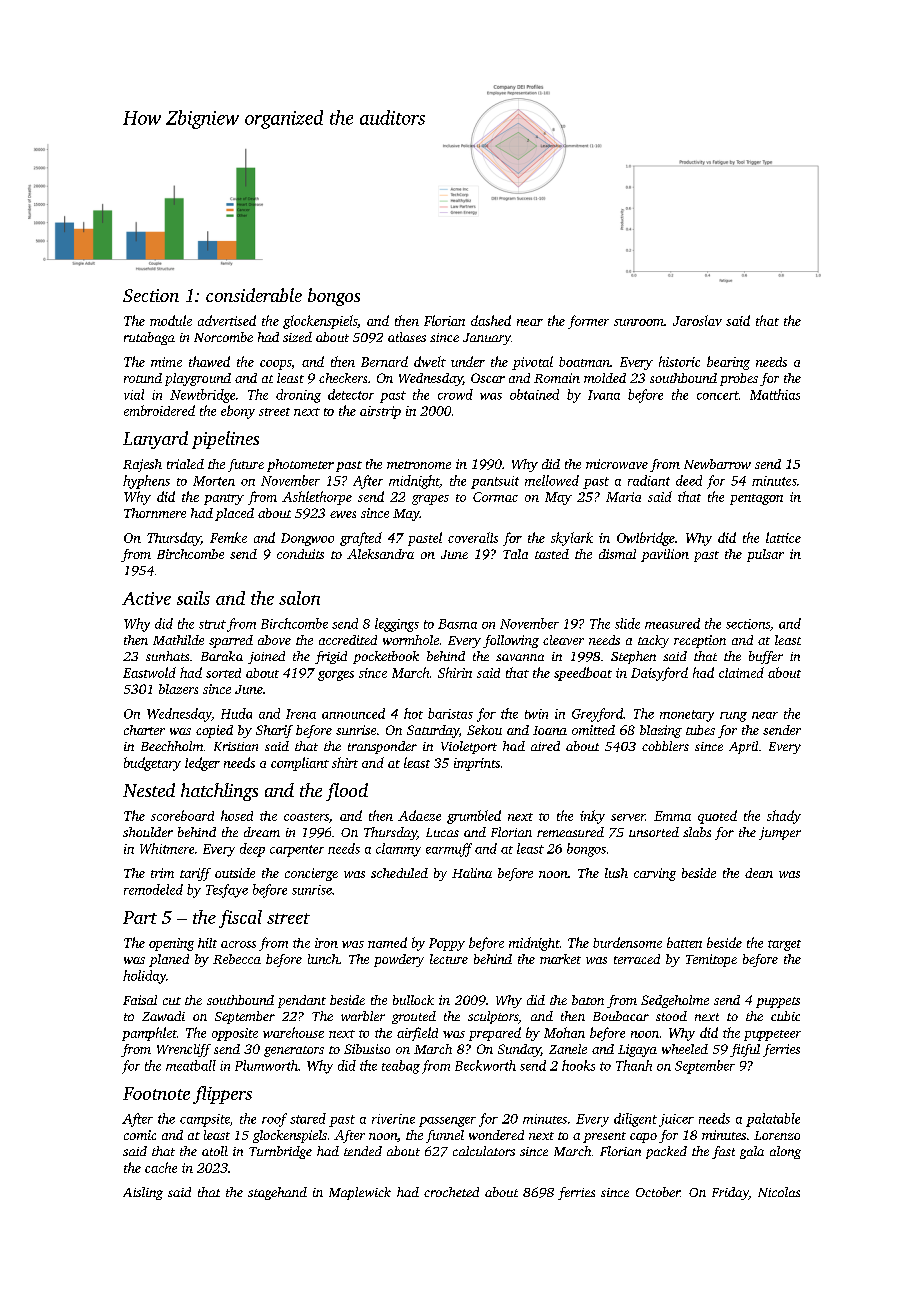 This screenshot has height=1308, width=924. I want to click on historic, so click(679, 361).
